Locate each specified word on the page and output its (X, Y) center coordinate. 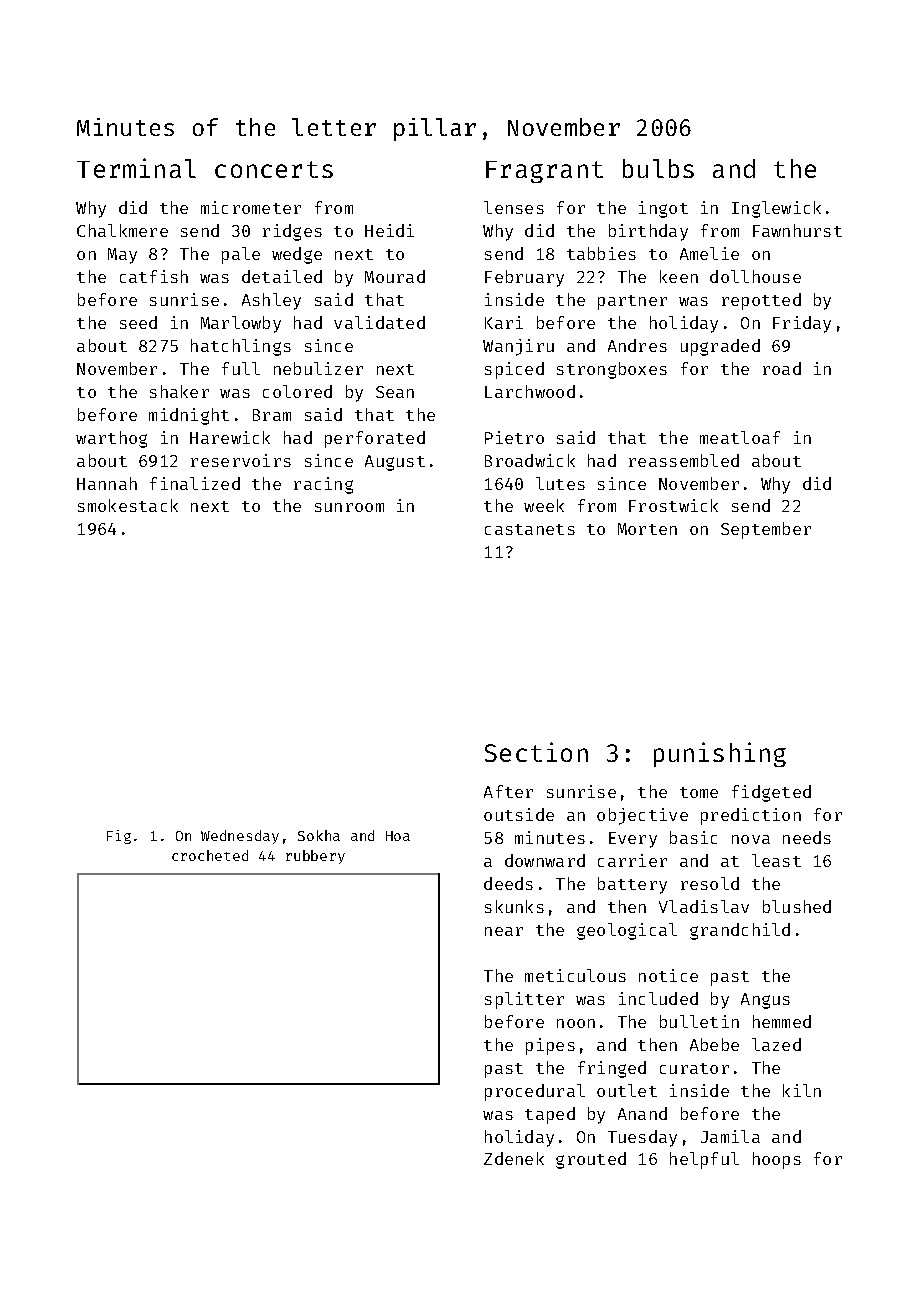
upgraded (720, 347)
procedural (535, 1092)
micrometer (251, 207)
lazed (776, 1044)
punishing (720, 754)
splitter (524, 1000)
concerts (274, 169)
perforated (375, 439)
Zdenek (514, 1158)
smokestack (128, 505)
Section (536, 752)
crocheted (210, 855)
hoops (777, 1160)
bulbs (658, 168)
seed (138, 322)
